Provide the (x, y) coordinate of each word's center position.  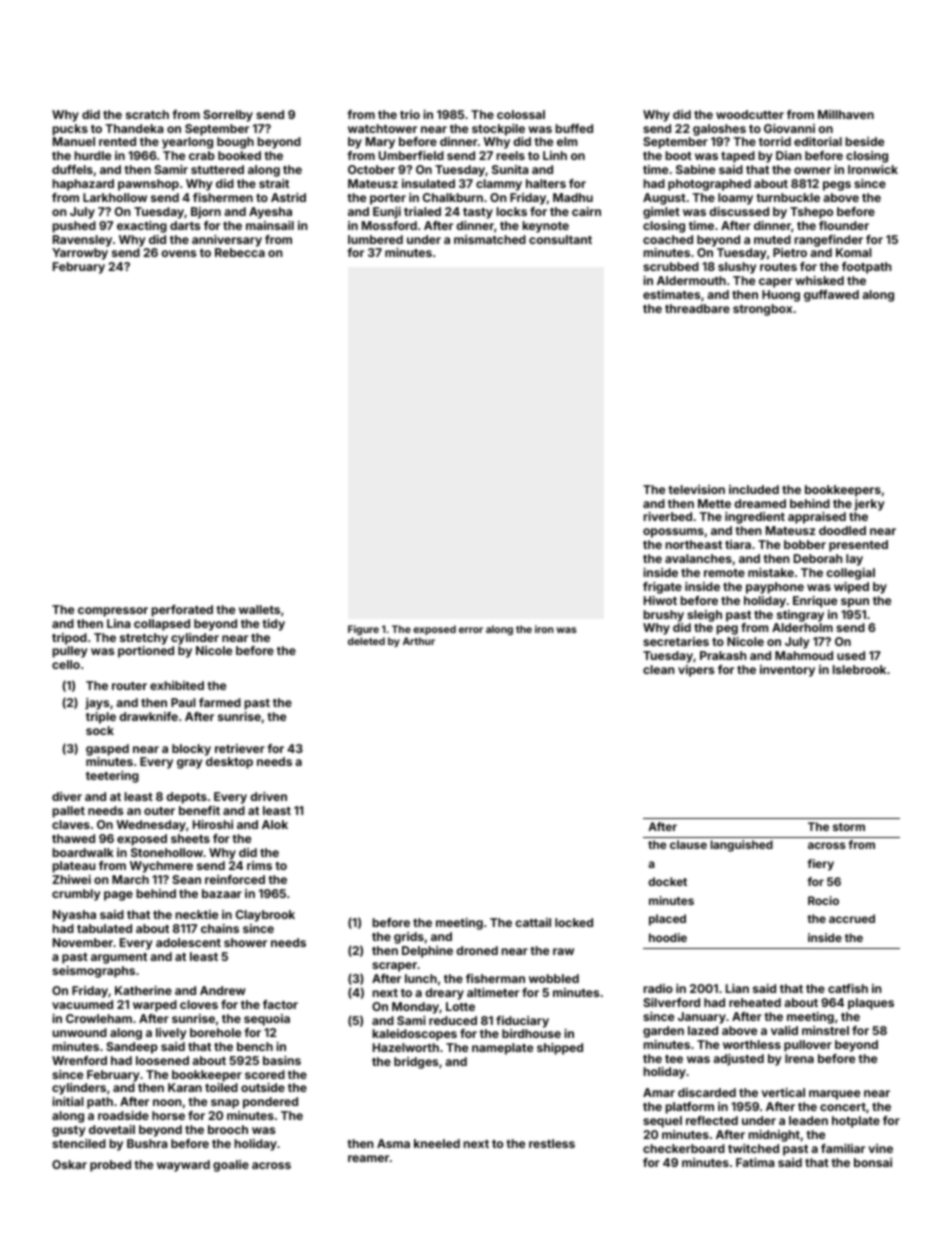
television (696, 489)
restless (552, 1143)
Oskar (69, 1164)
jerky (869, 505)
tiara (738, 544)
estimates (671, 294)
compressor (113, 612)
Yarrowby (80, 254)
